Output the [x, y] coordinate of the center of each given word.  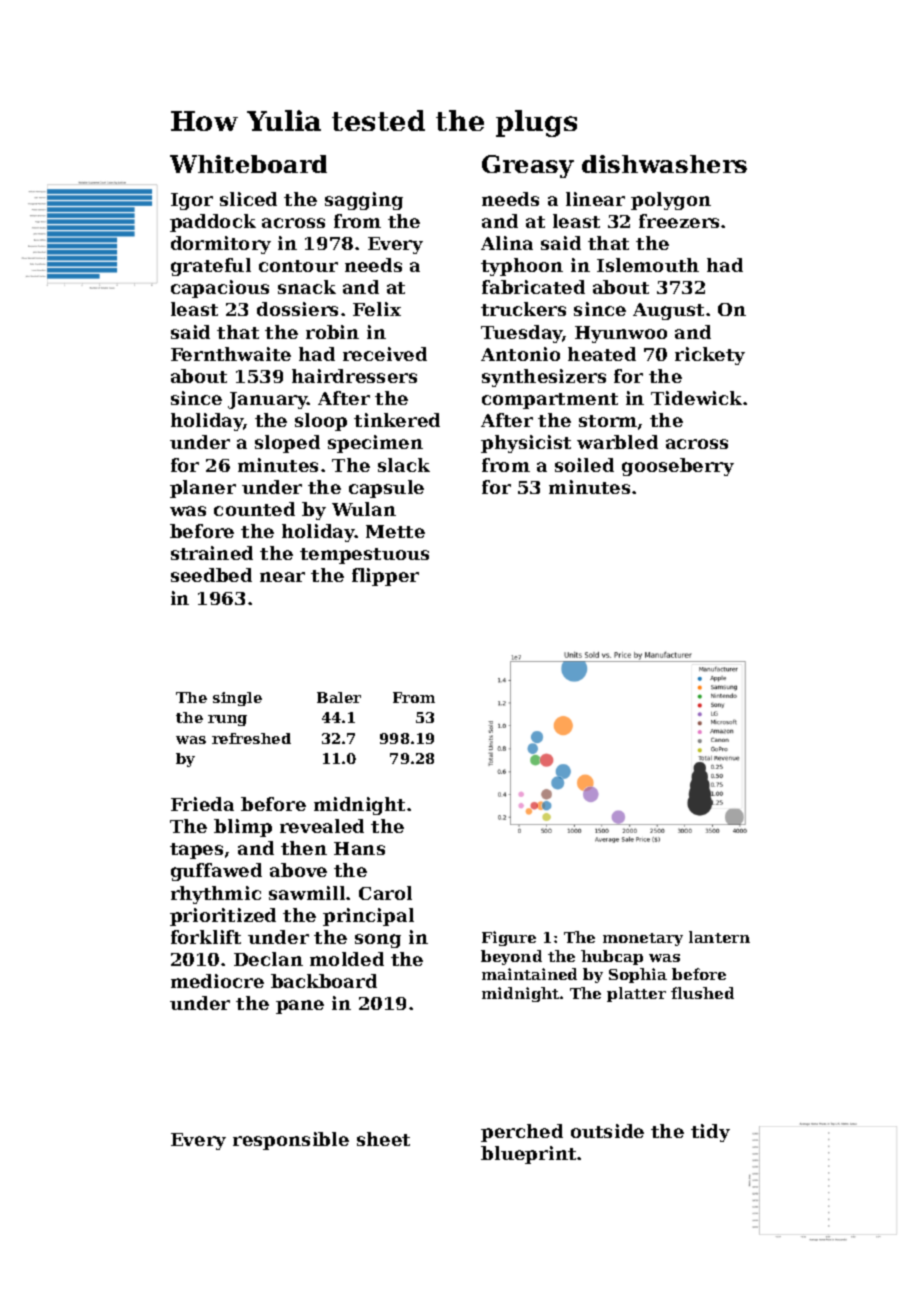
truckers [523, 309]
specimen [375, 444]
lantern [719, 937]
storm [608, 421]
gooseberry [678, 467]
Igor [192, 201]
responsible [291, 1141]
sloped [287, 444]
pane [300, 1007]
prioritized [223, 917]
